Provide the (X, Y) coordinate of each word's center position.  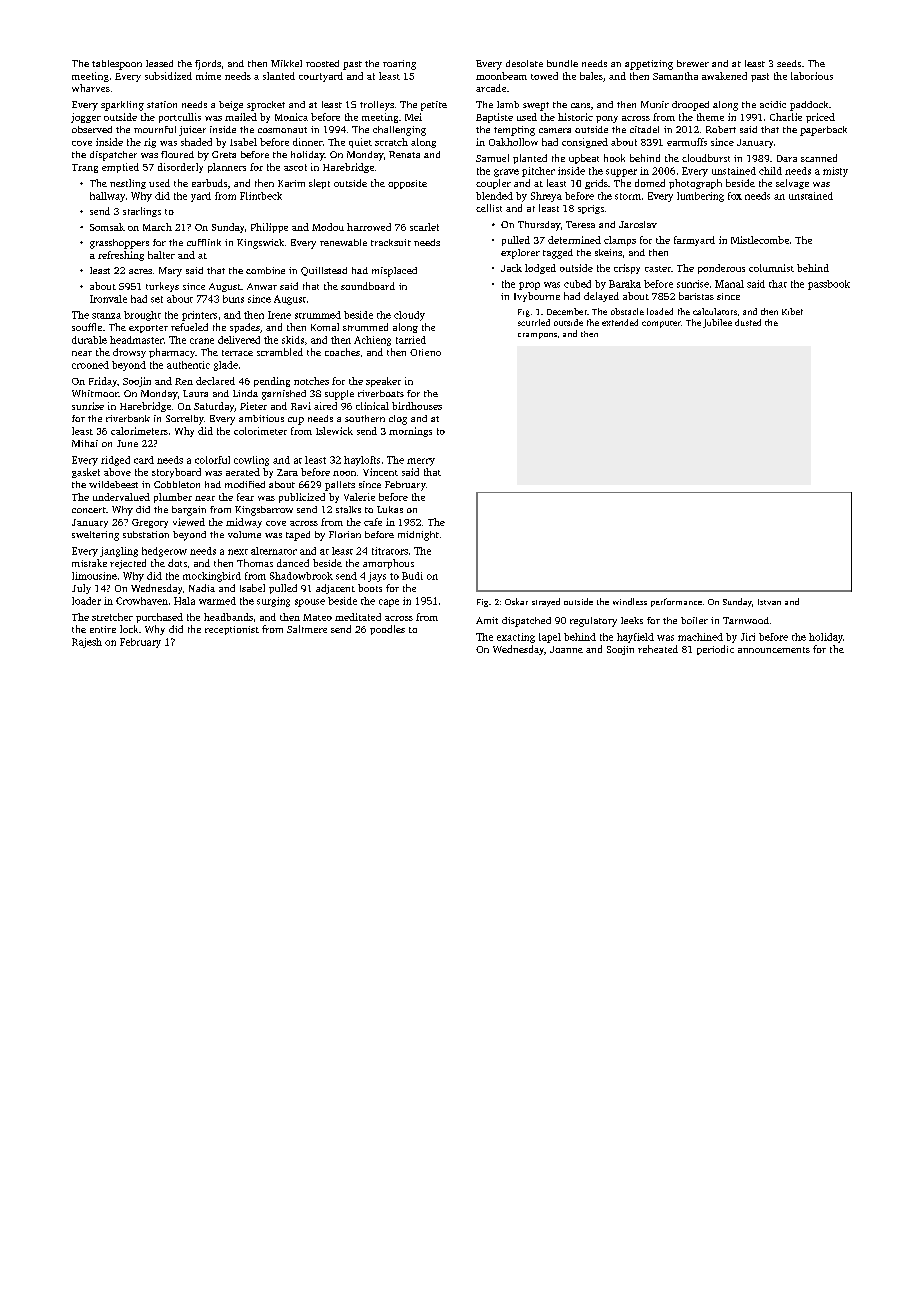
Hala (184, 601)
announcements (774, 650)
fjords (208, 65)
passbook (829, 285)
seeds (789, 63)
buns (233, 299)
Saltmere (307, 629)
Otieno (425, 352)
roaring (399, 65)
